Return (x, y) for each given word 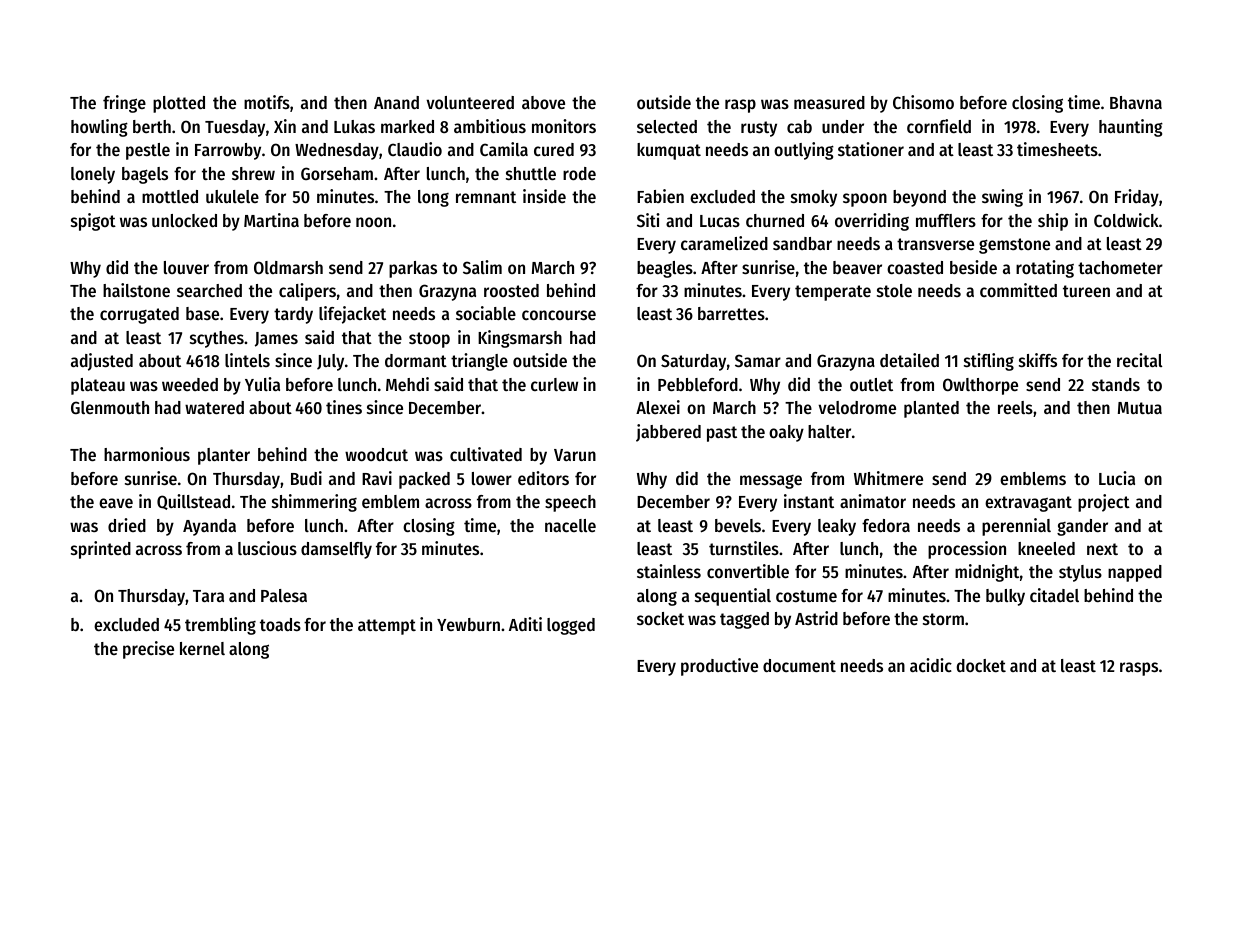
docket (981, 665)
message (771, 482)
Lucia (1117, 478)
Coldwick (1126, 220)
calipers (307, 292)
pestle (148, 151)
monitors (564, 126)
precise (148, 650)
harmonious (147, 454)
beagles (665, 269)
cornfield (939, 126)
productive (719, 667)
